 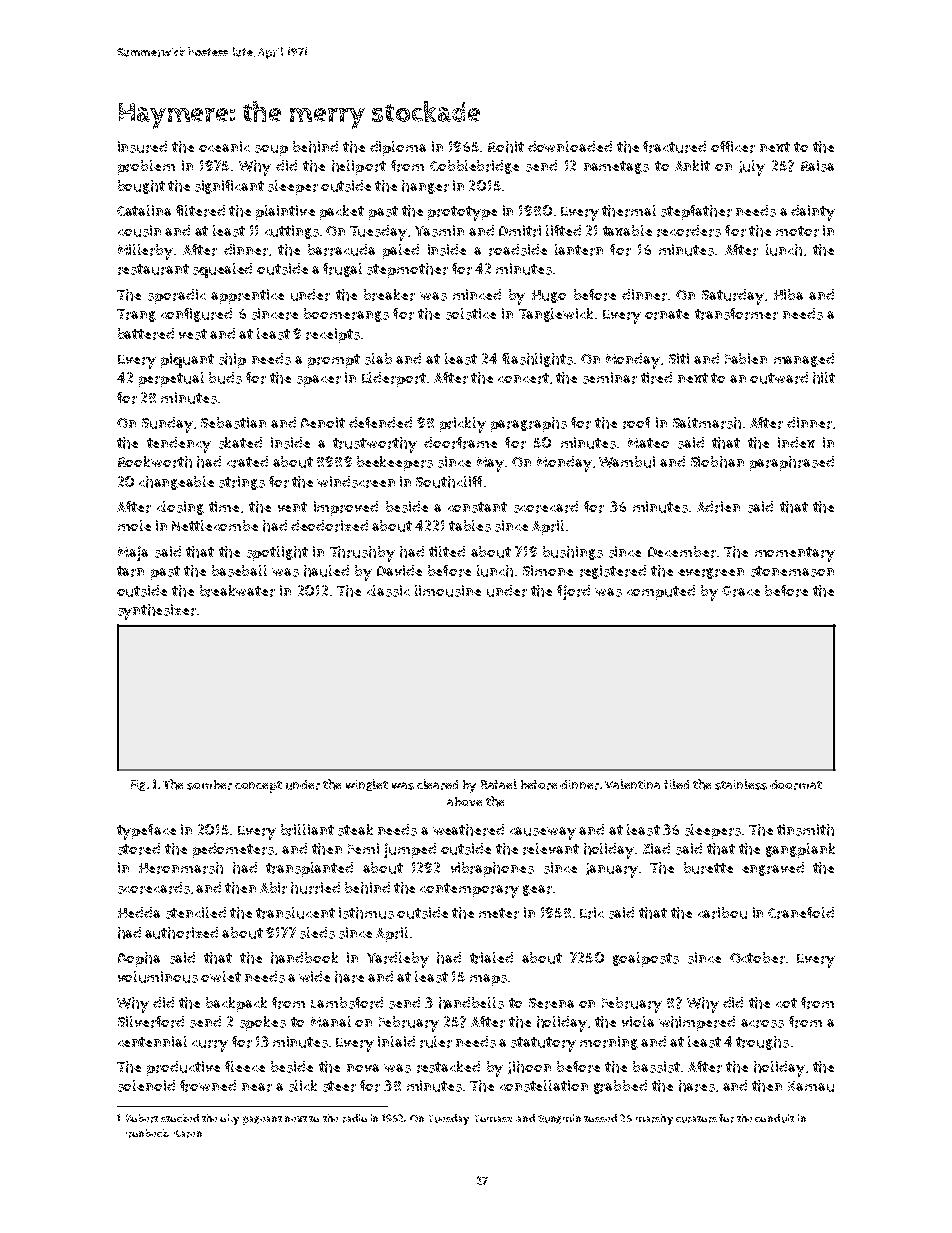 I want to click on stonemason, so click(x=792, y=571).
